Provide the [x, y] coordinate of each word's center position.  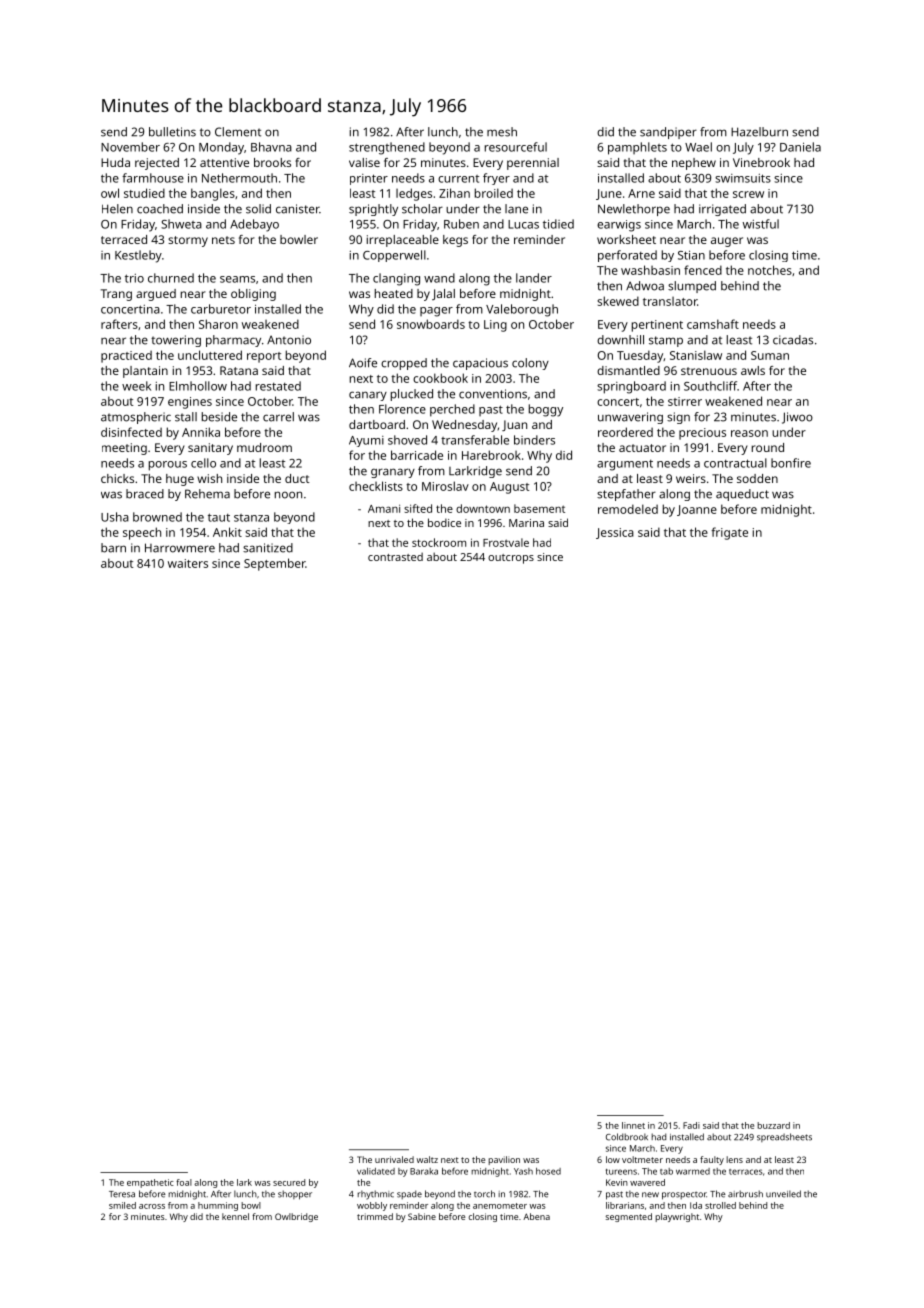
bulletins [172, 132]
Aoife [363, 363]
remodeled [628, 509]
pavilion [504, 1160]
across [152, 1206]
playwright [677, 1217]
